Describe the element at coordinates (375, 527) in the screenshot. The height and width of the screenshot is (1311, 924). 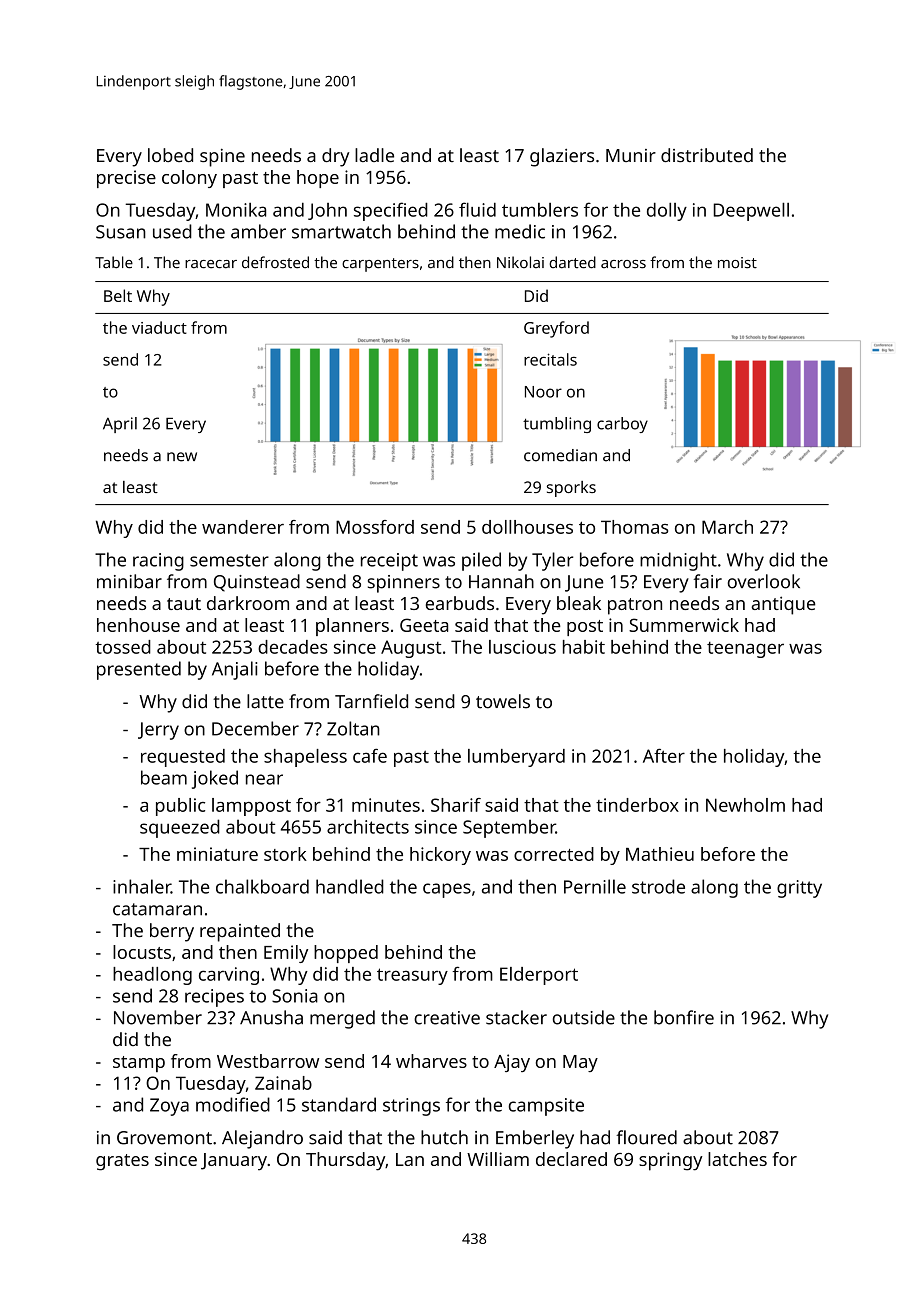
I see `Mossford` at that location.
